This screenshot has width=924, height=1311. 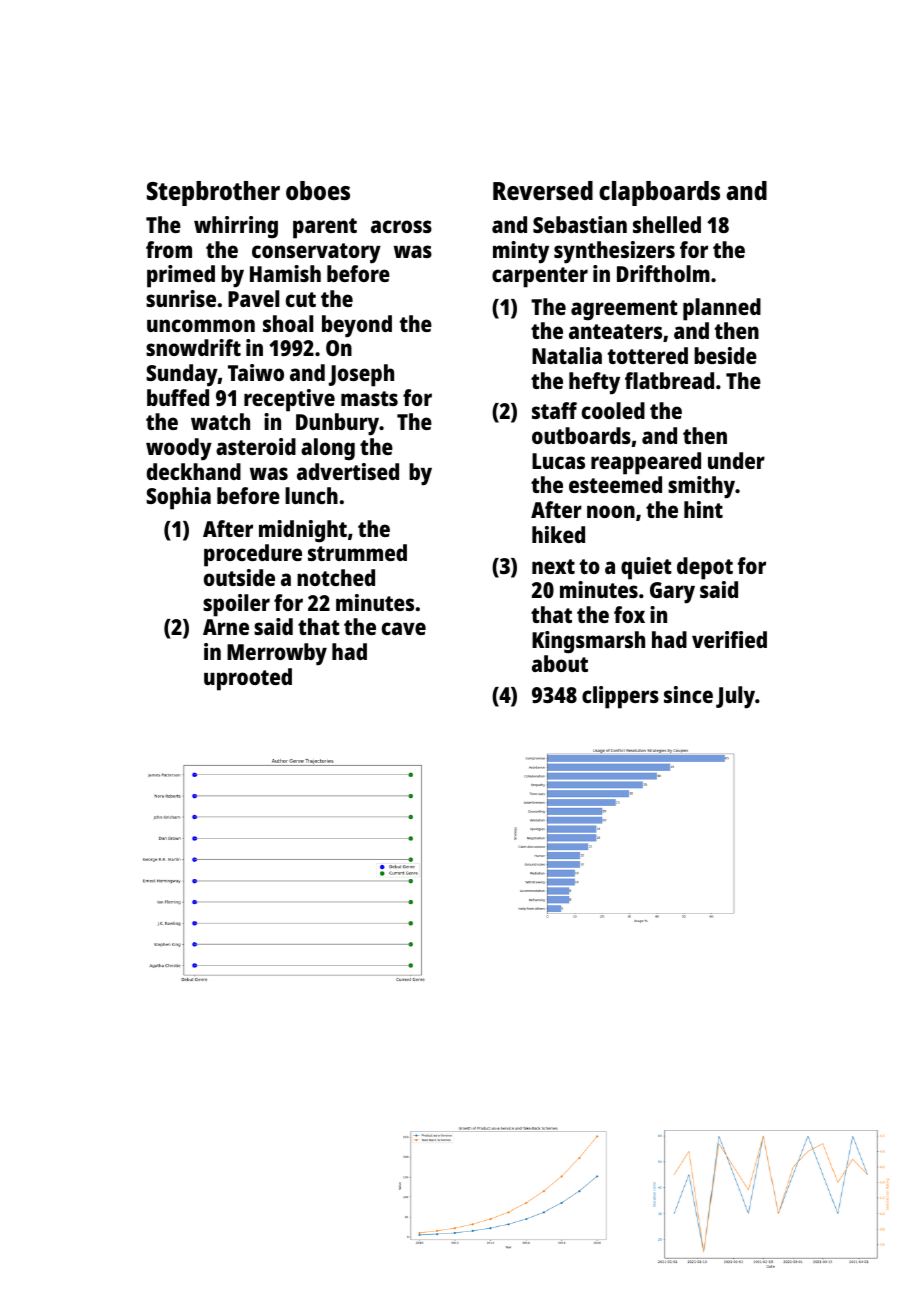 What do you see at coordinates (318, 190) in the screenshot?
I see `oboes` at bounding box center [318, 190].
